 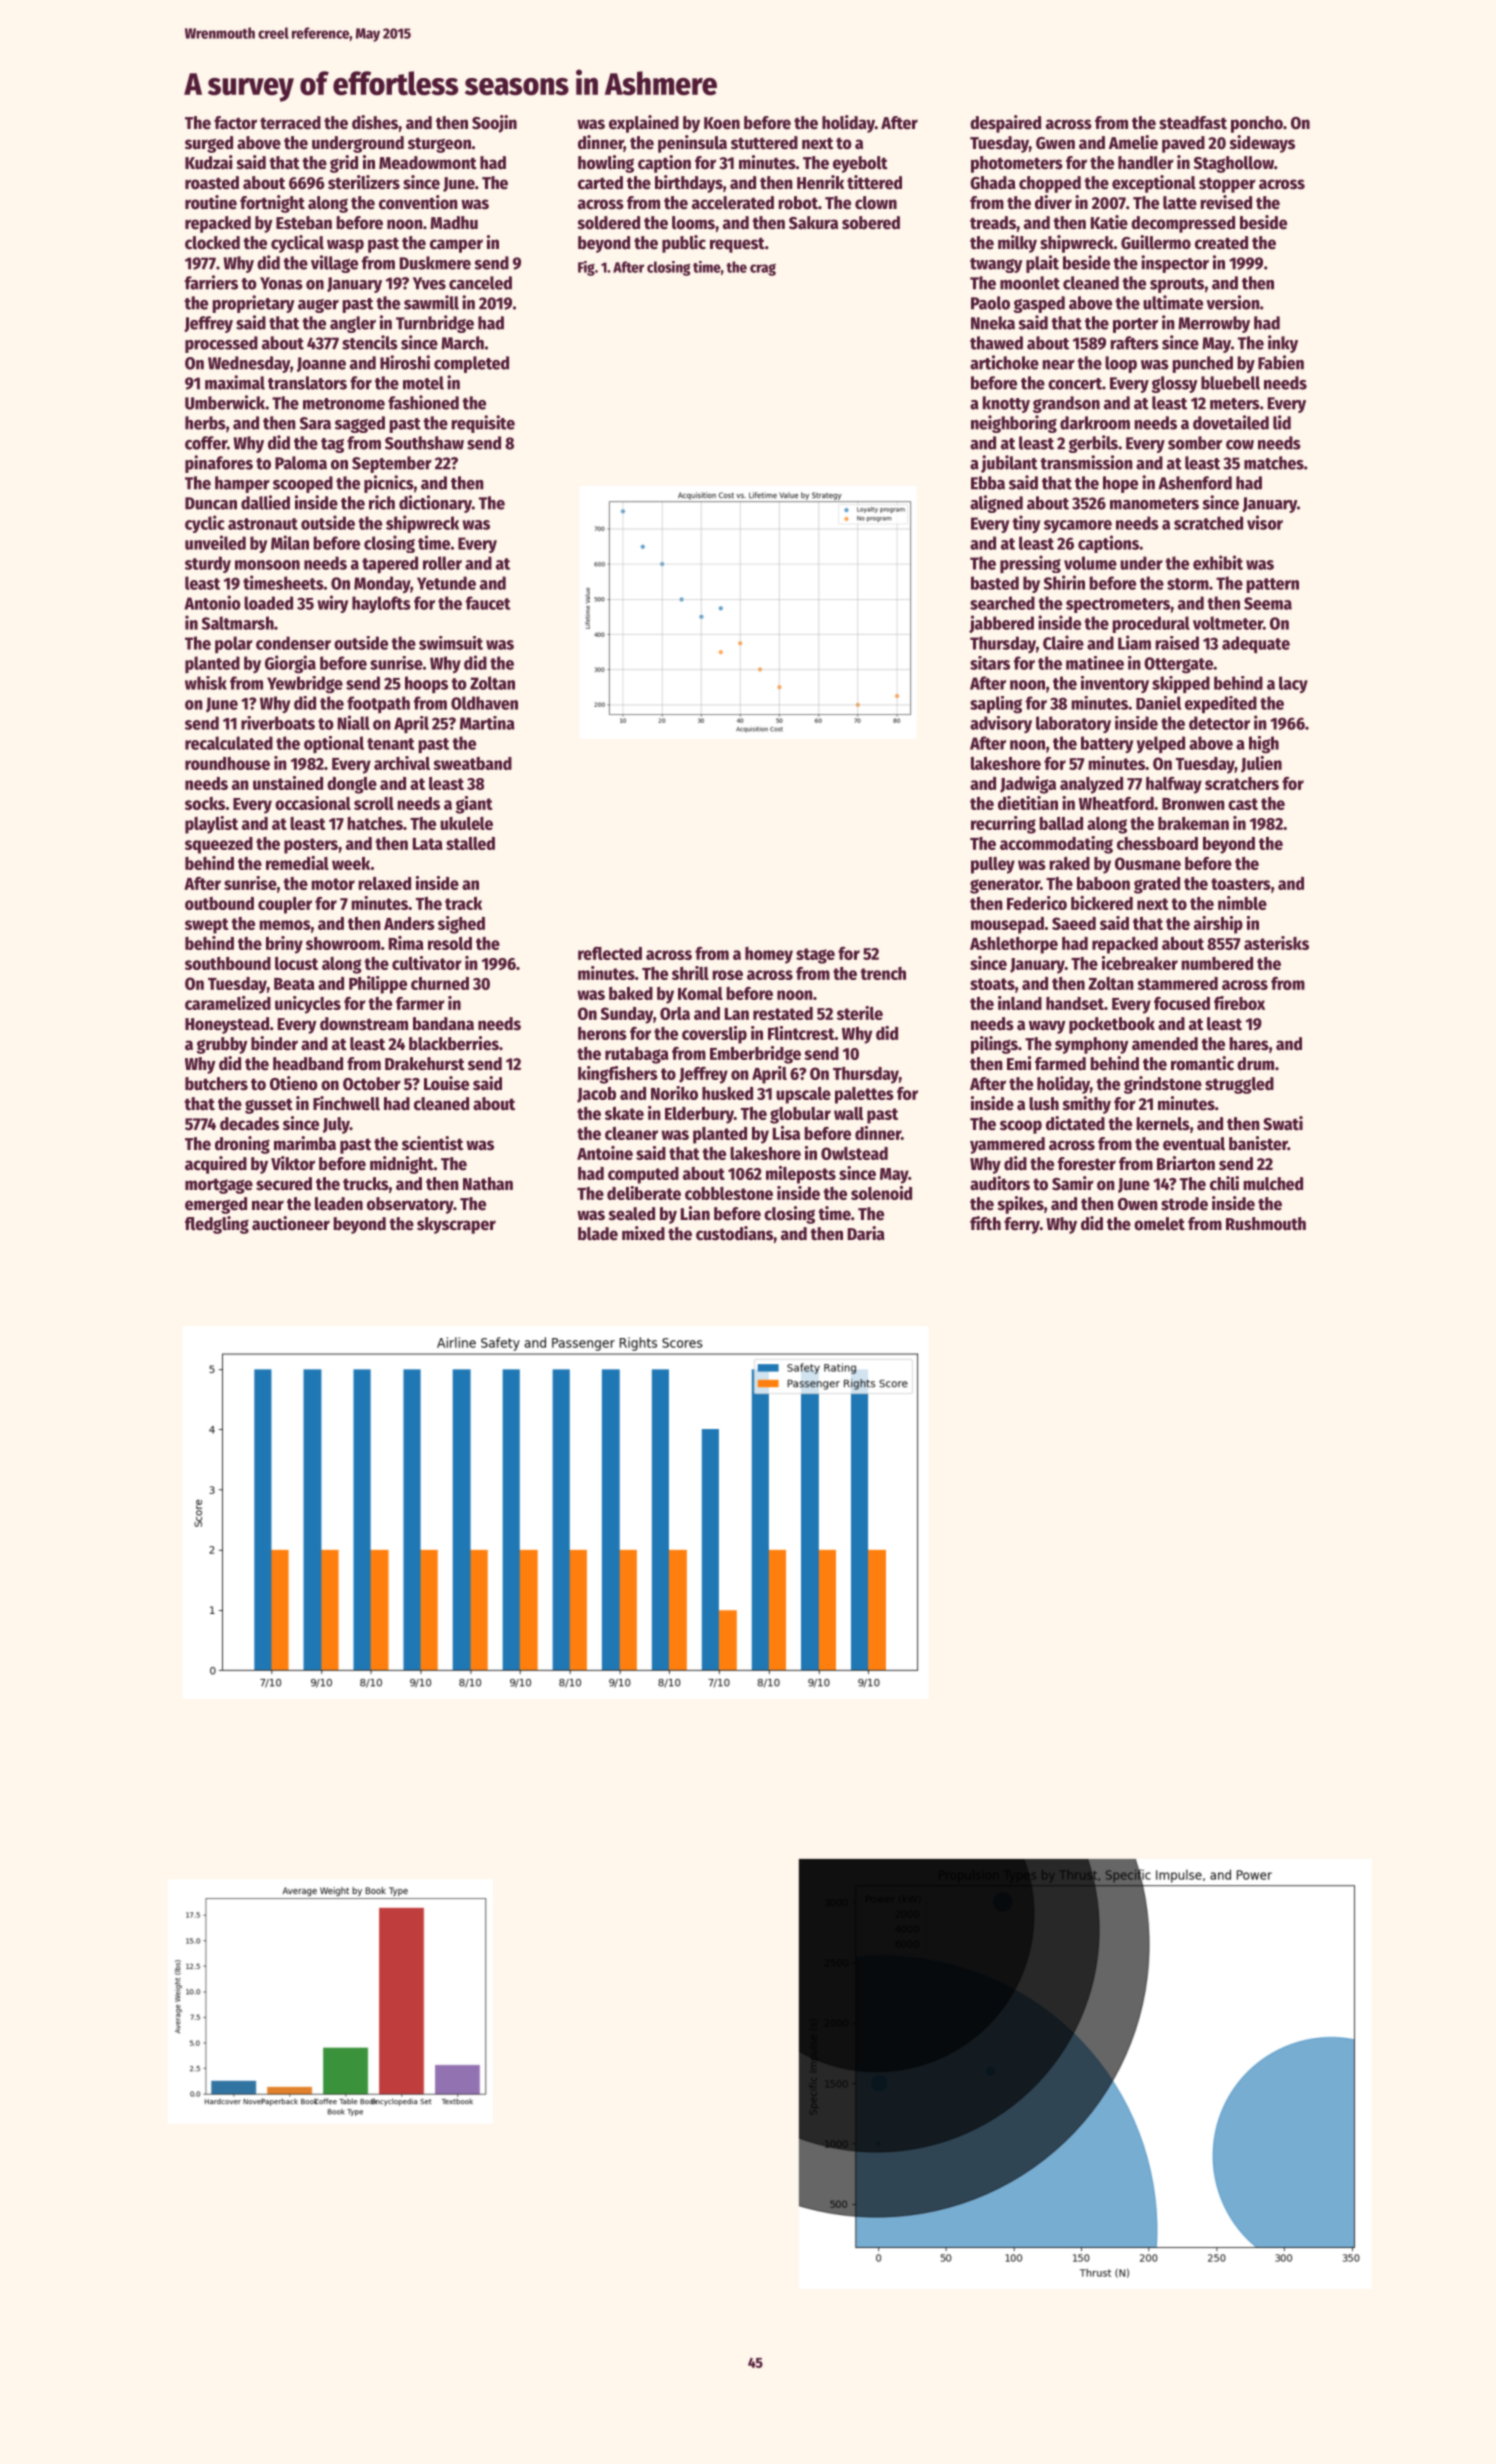 What do you see at coordinates (644, 124) in the screenshot?
I see `explained` at bounding box center [644, 124].
